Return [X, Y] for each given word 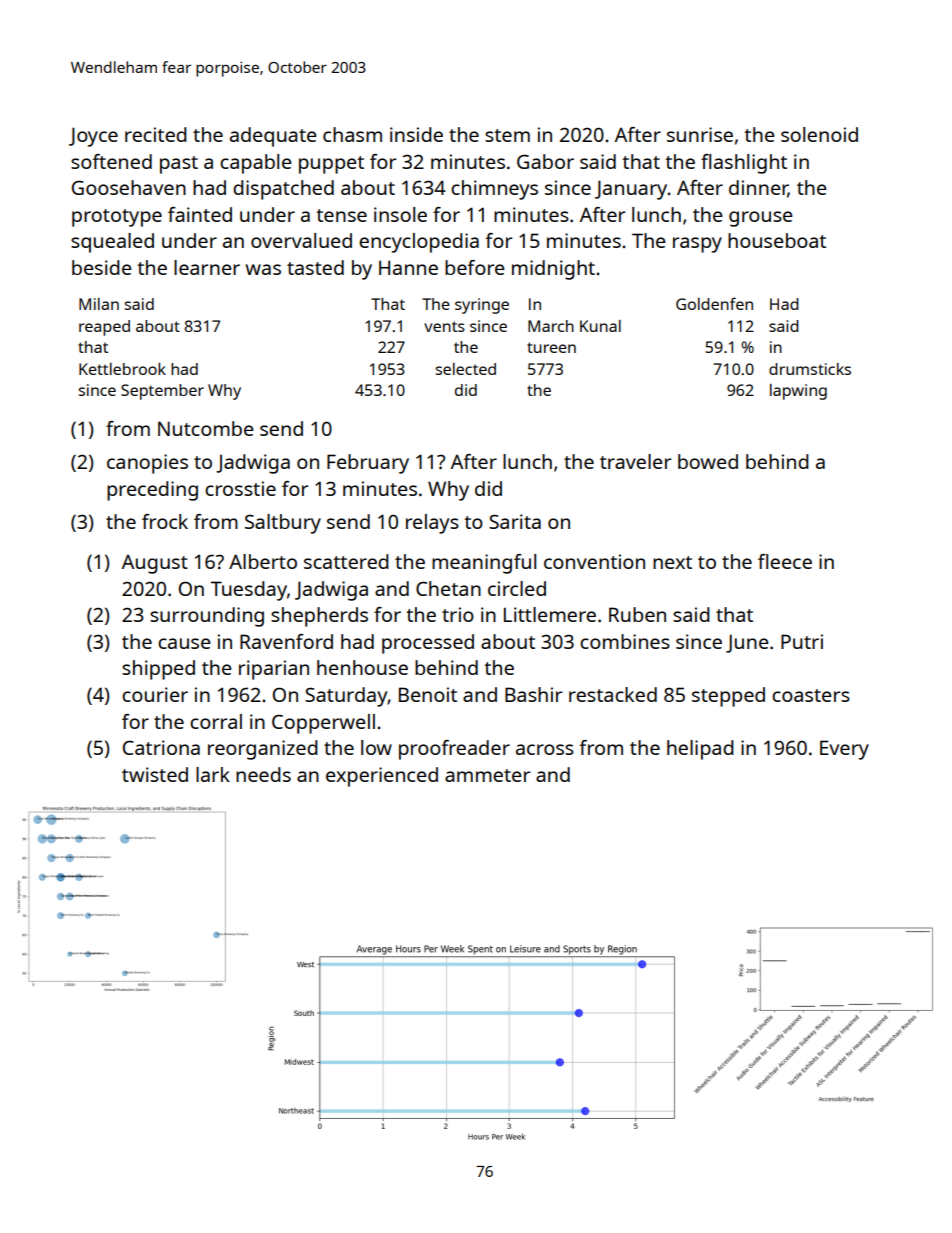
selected [466, 369]
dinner [758, 189]
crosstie [240, 488]
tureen [551, 347]
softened [111, 161]
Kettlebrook [122, 369]
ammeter [487, 775]
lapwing [798, 392]
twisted [155, 774]
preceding [152, 491]
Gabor [545, 161]
